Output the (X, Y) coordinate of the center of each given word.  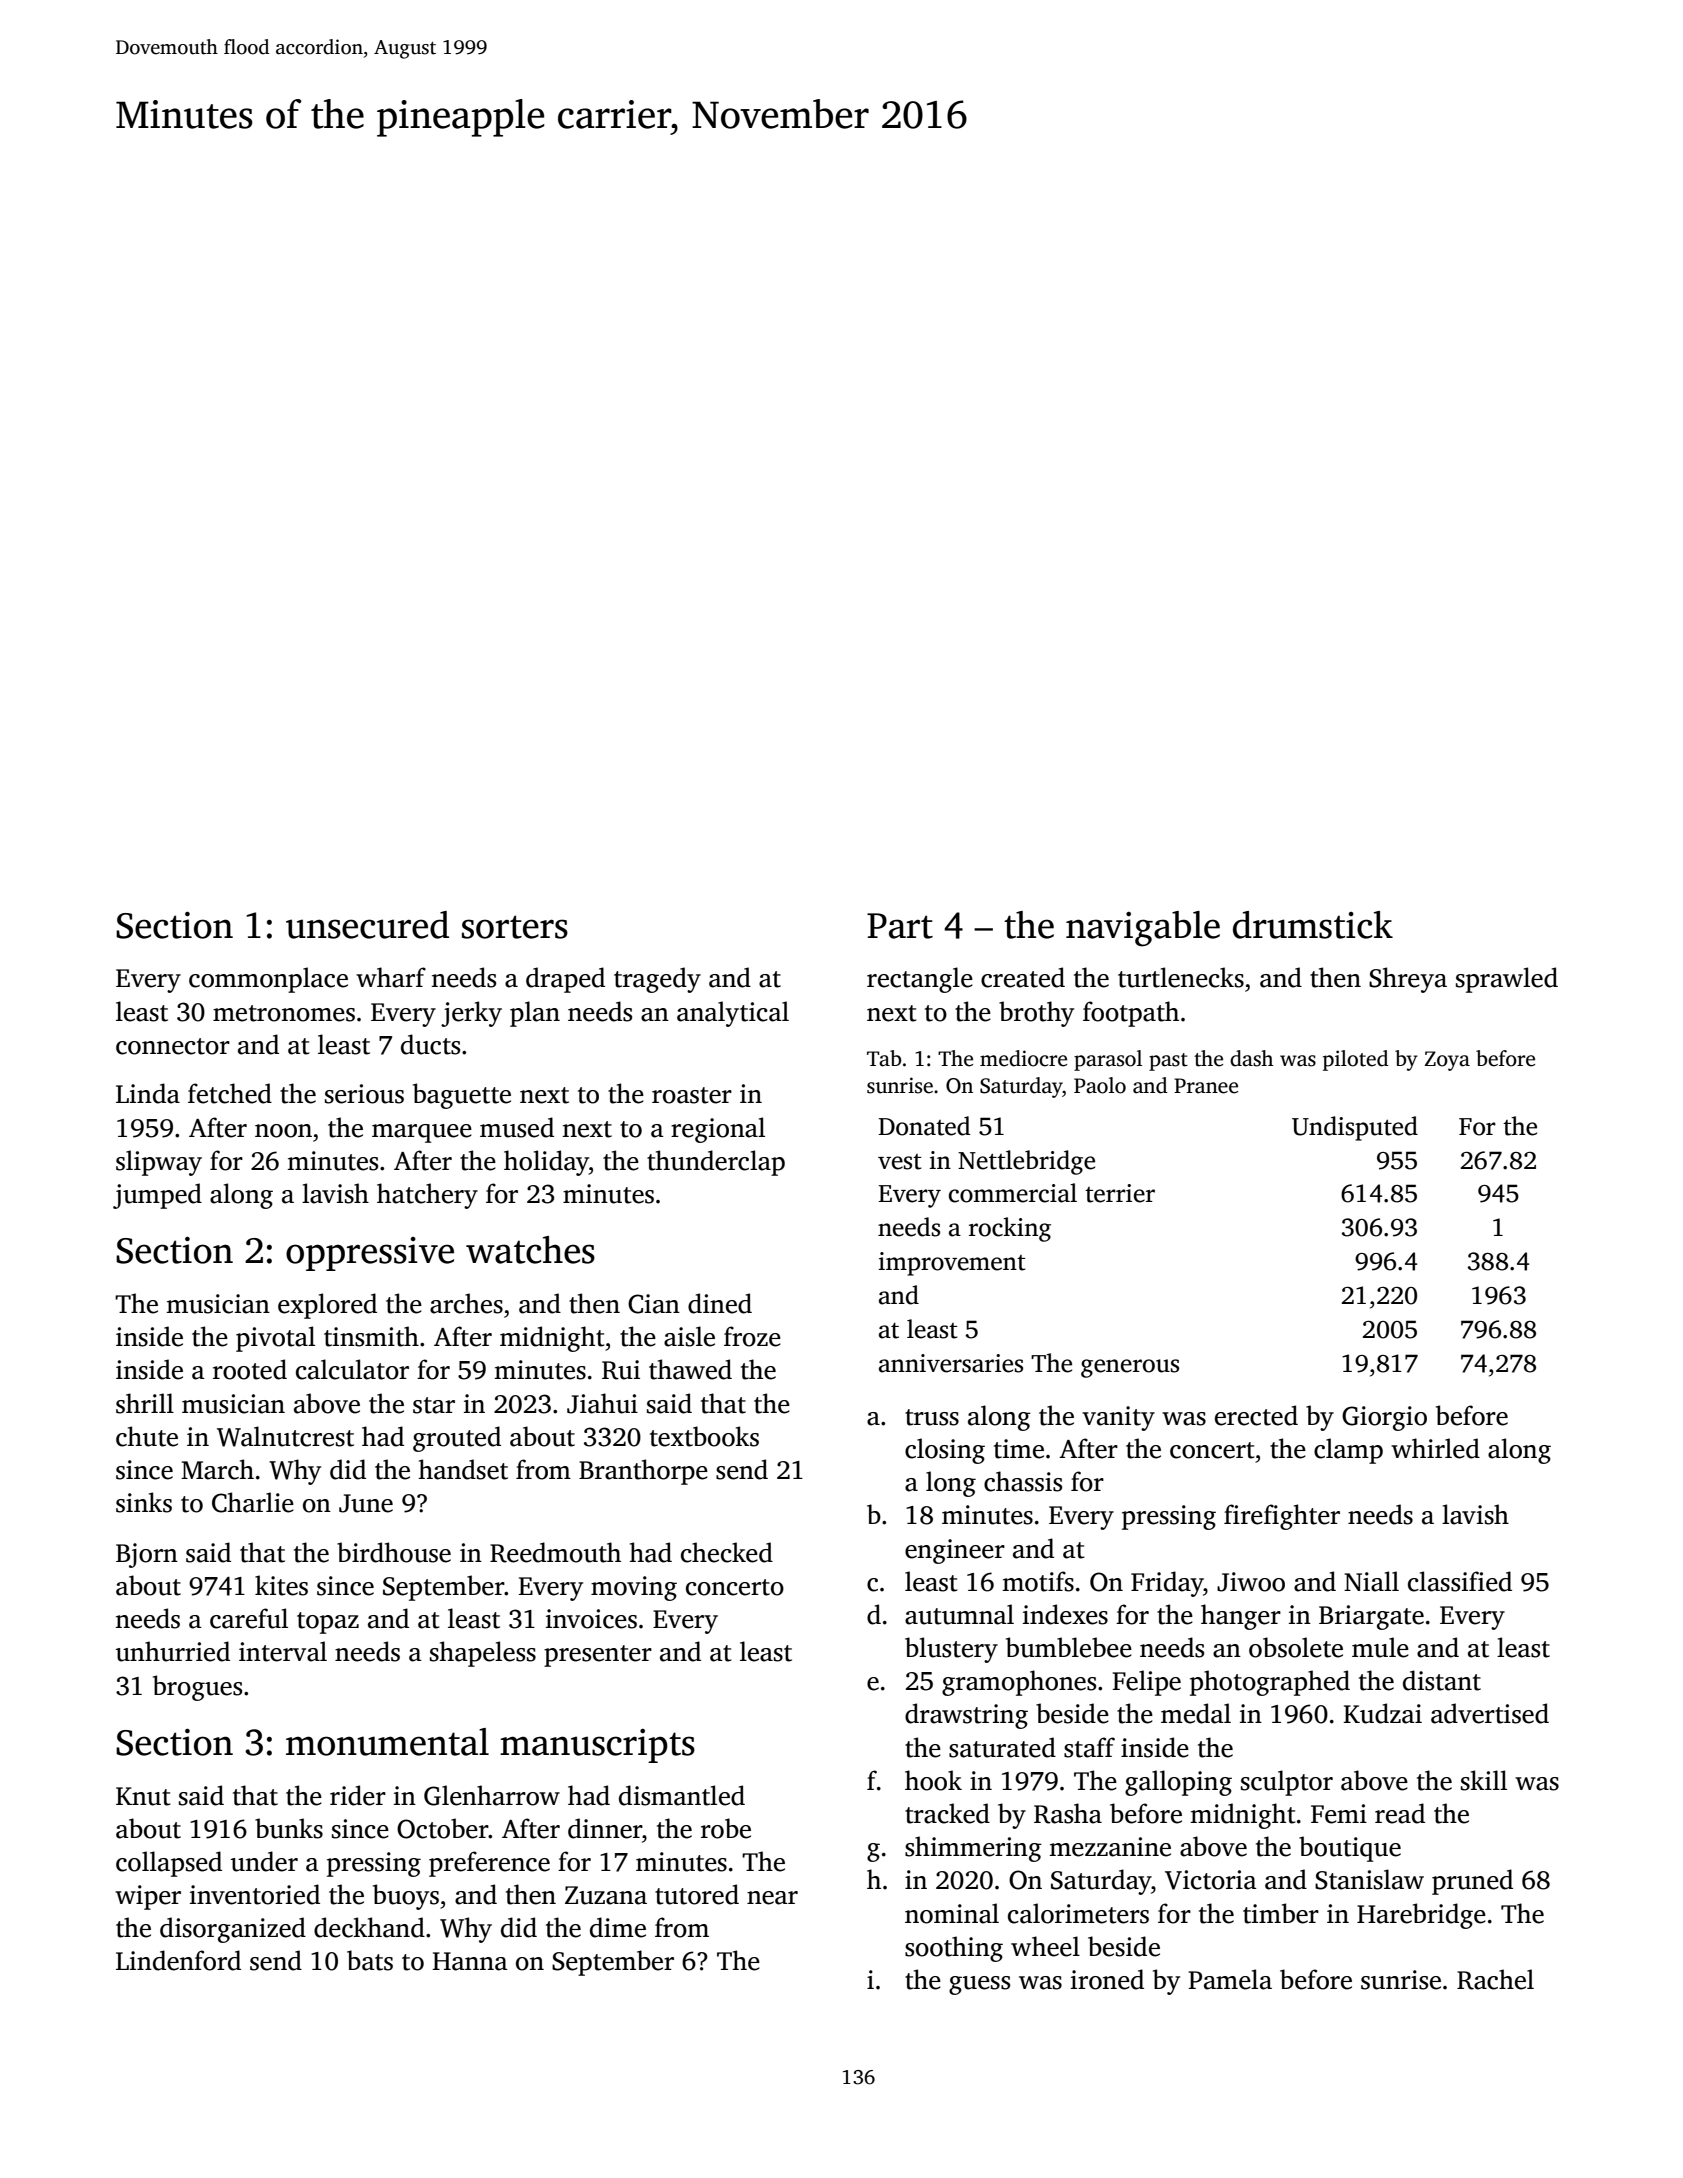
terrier (1120, 1193)
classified (1460, 1581)
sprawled (1507, 980)
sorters (515, 927)
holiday (546, 1163)
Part (900, 926)
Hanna (470, 1961)
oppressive (370, 1254)
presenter (598, 1656)
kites (281, 1585)
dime (618, 1927)
